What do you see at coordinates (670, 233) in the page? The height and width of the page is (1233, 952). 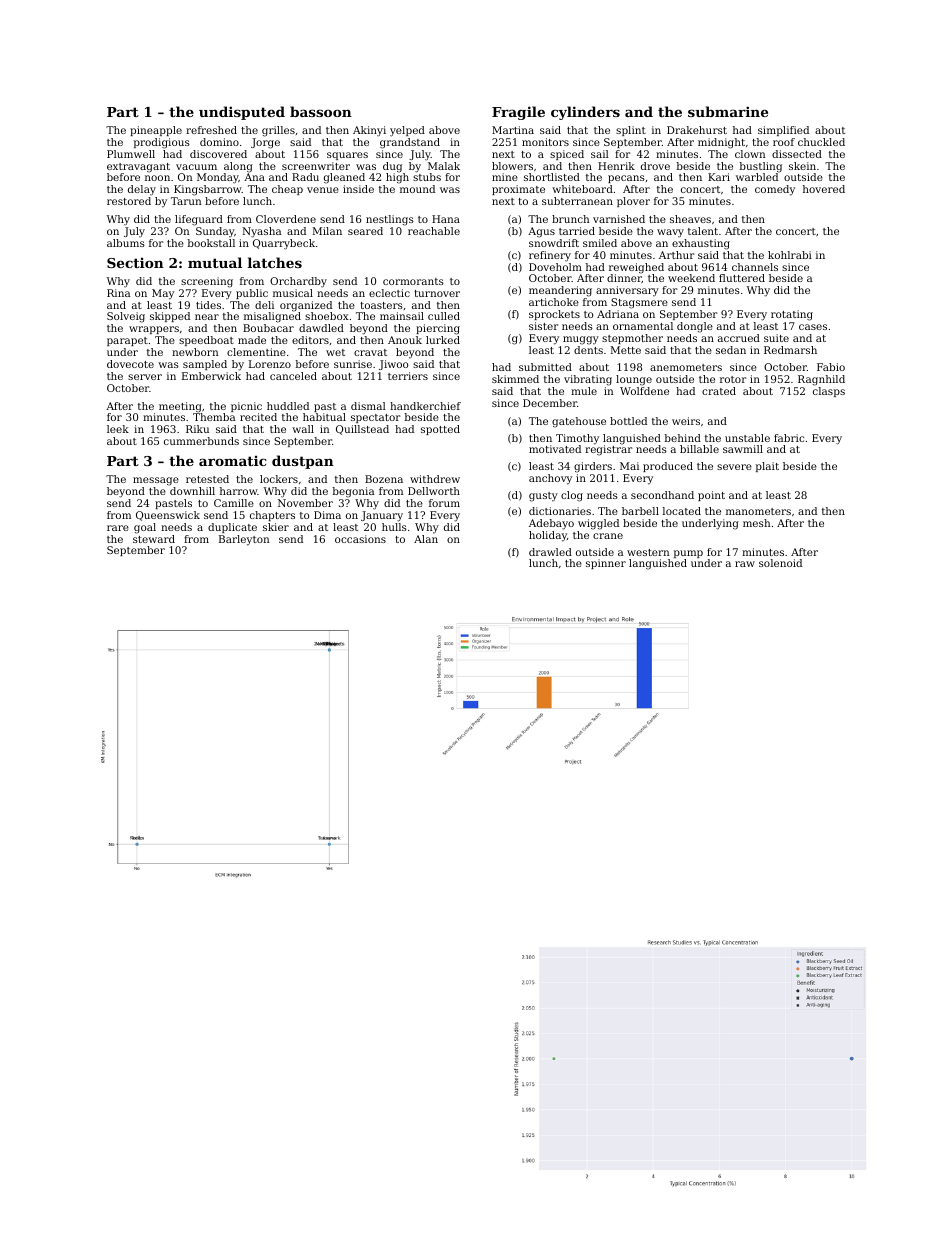 I see `wavy` at bounding box center [670, 233].
